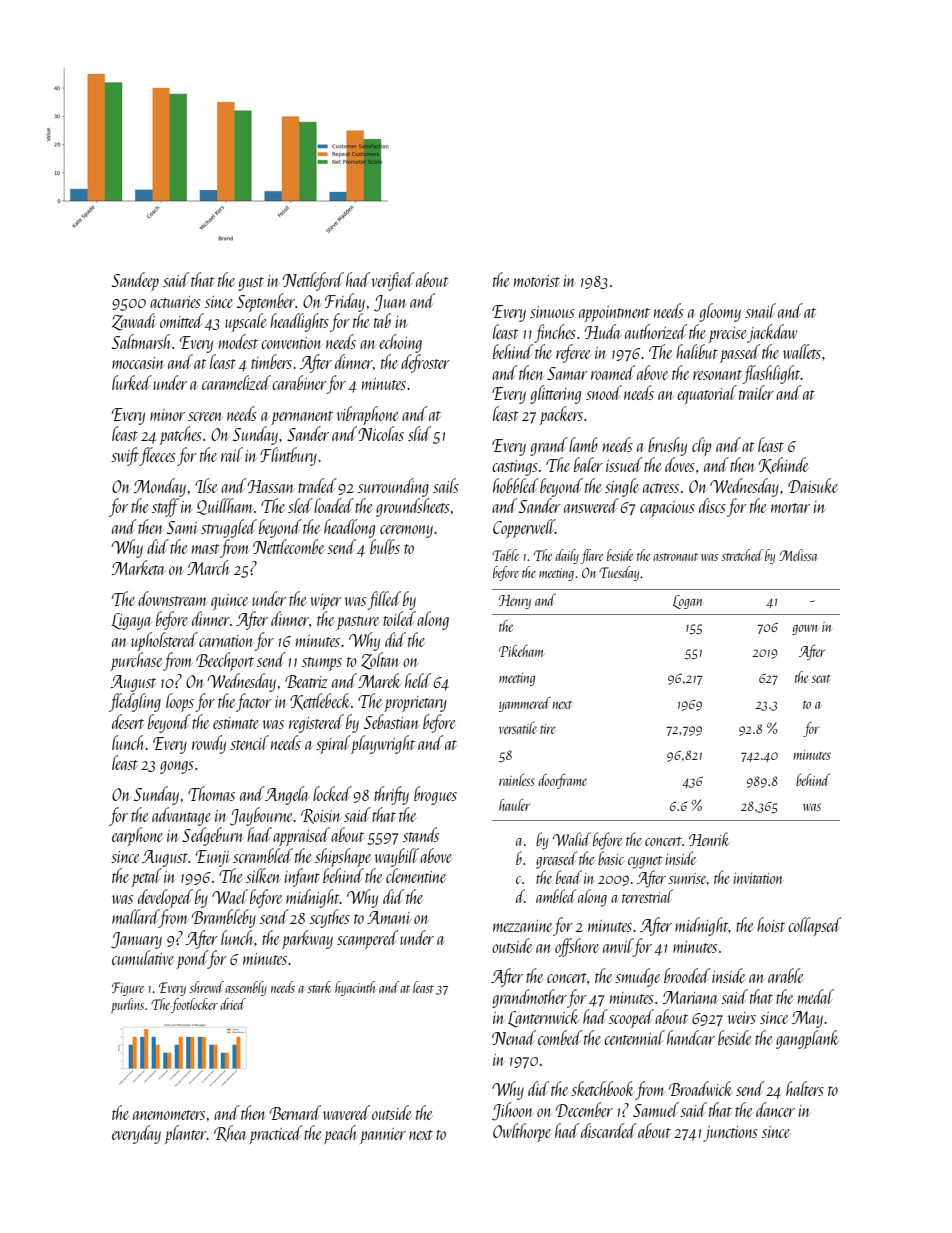 The height and width of the page is (1233, 952). I want to click on Daisuke, so click(813, 485).
